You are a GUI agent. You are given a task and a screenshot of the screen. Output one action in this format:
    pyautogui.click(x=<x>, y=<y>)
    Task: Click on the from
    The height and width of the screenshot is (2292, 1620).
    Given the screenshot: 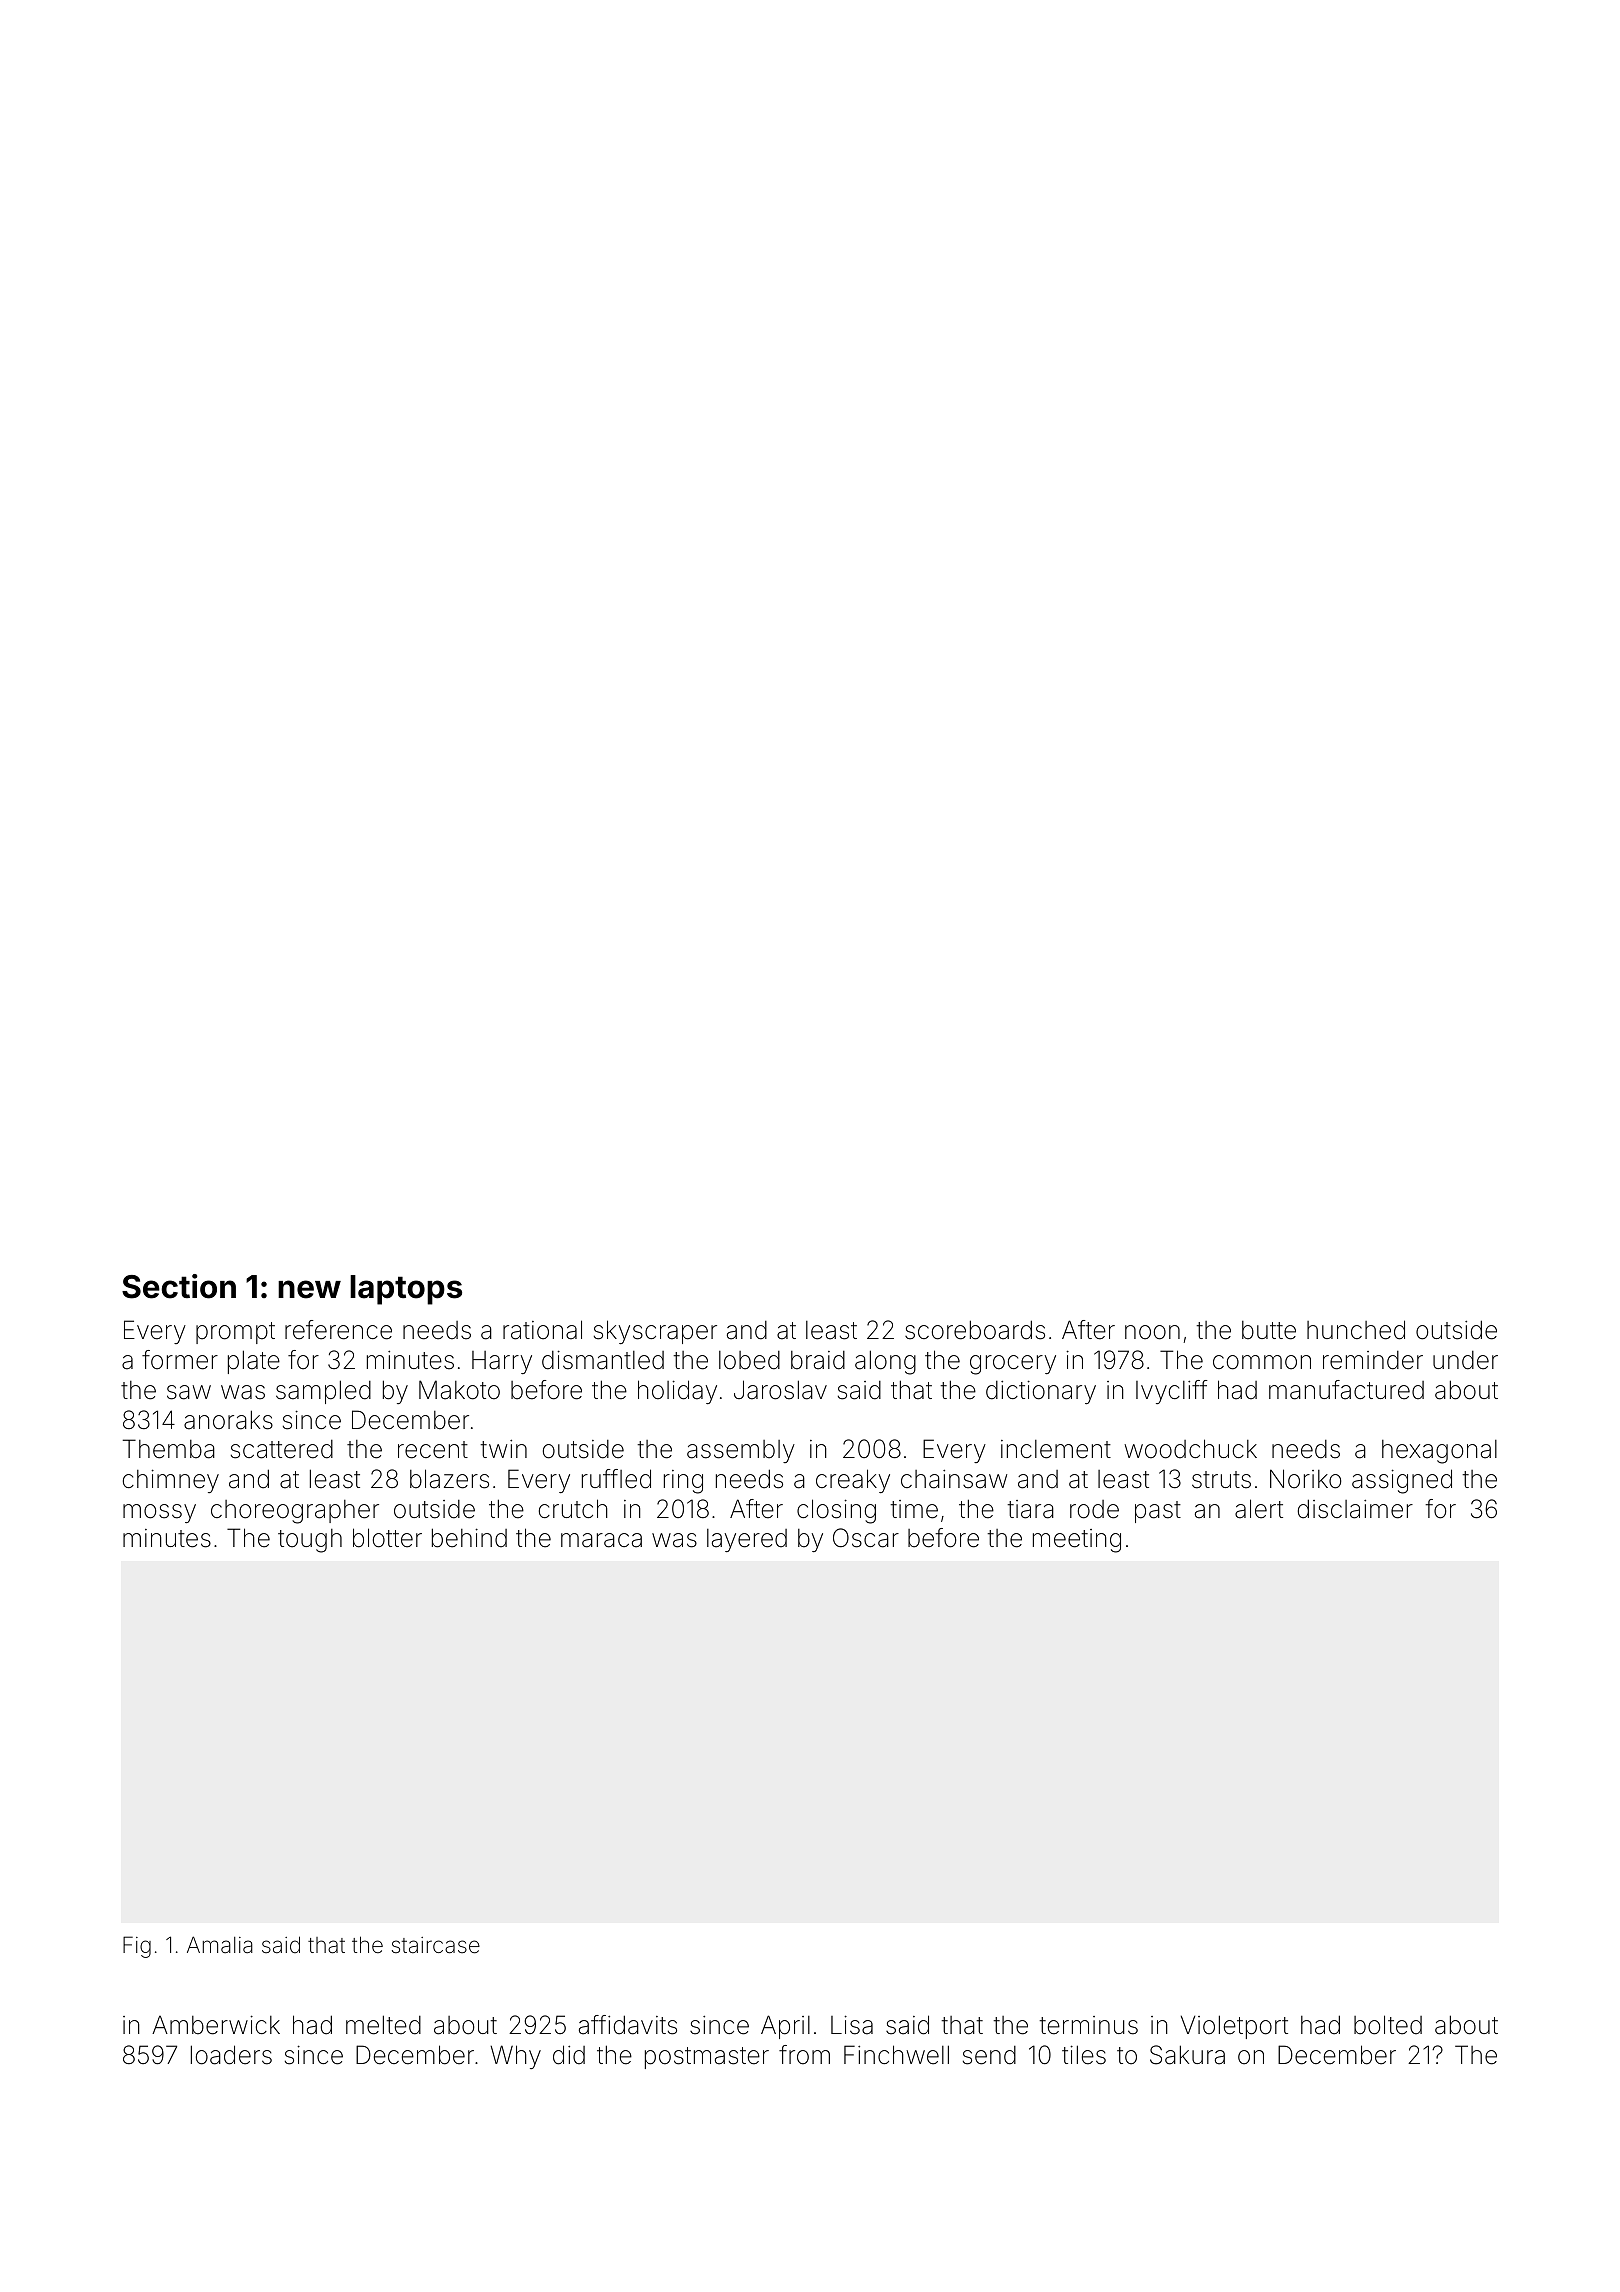 What is the action you would take?
    pyautogui.click(x=804, y=2055)
